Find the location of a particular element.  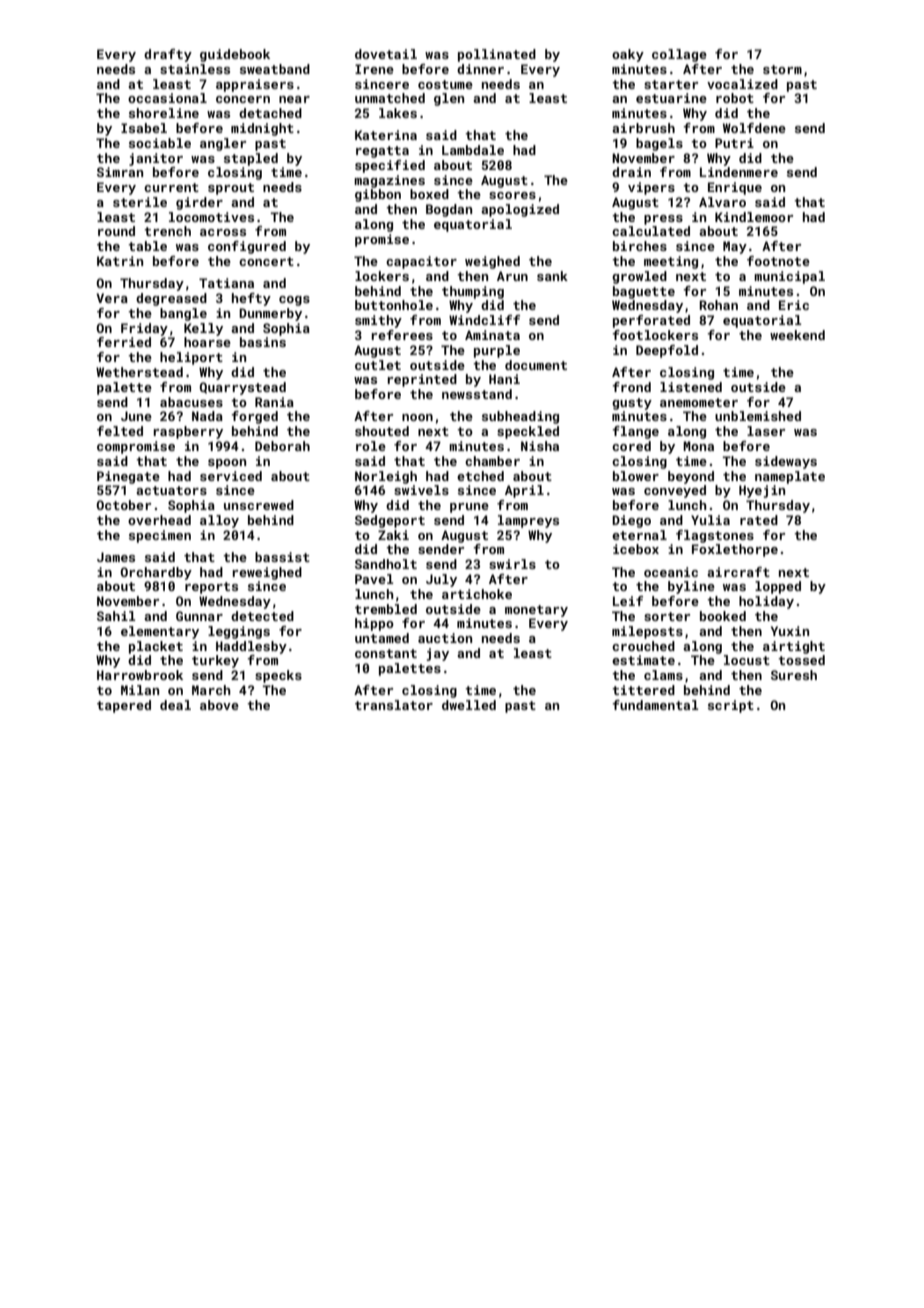

fundamental is located at coordinates (655, 705).
